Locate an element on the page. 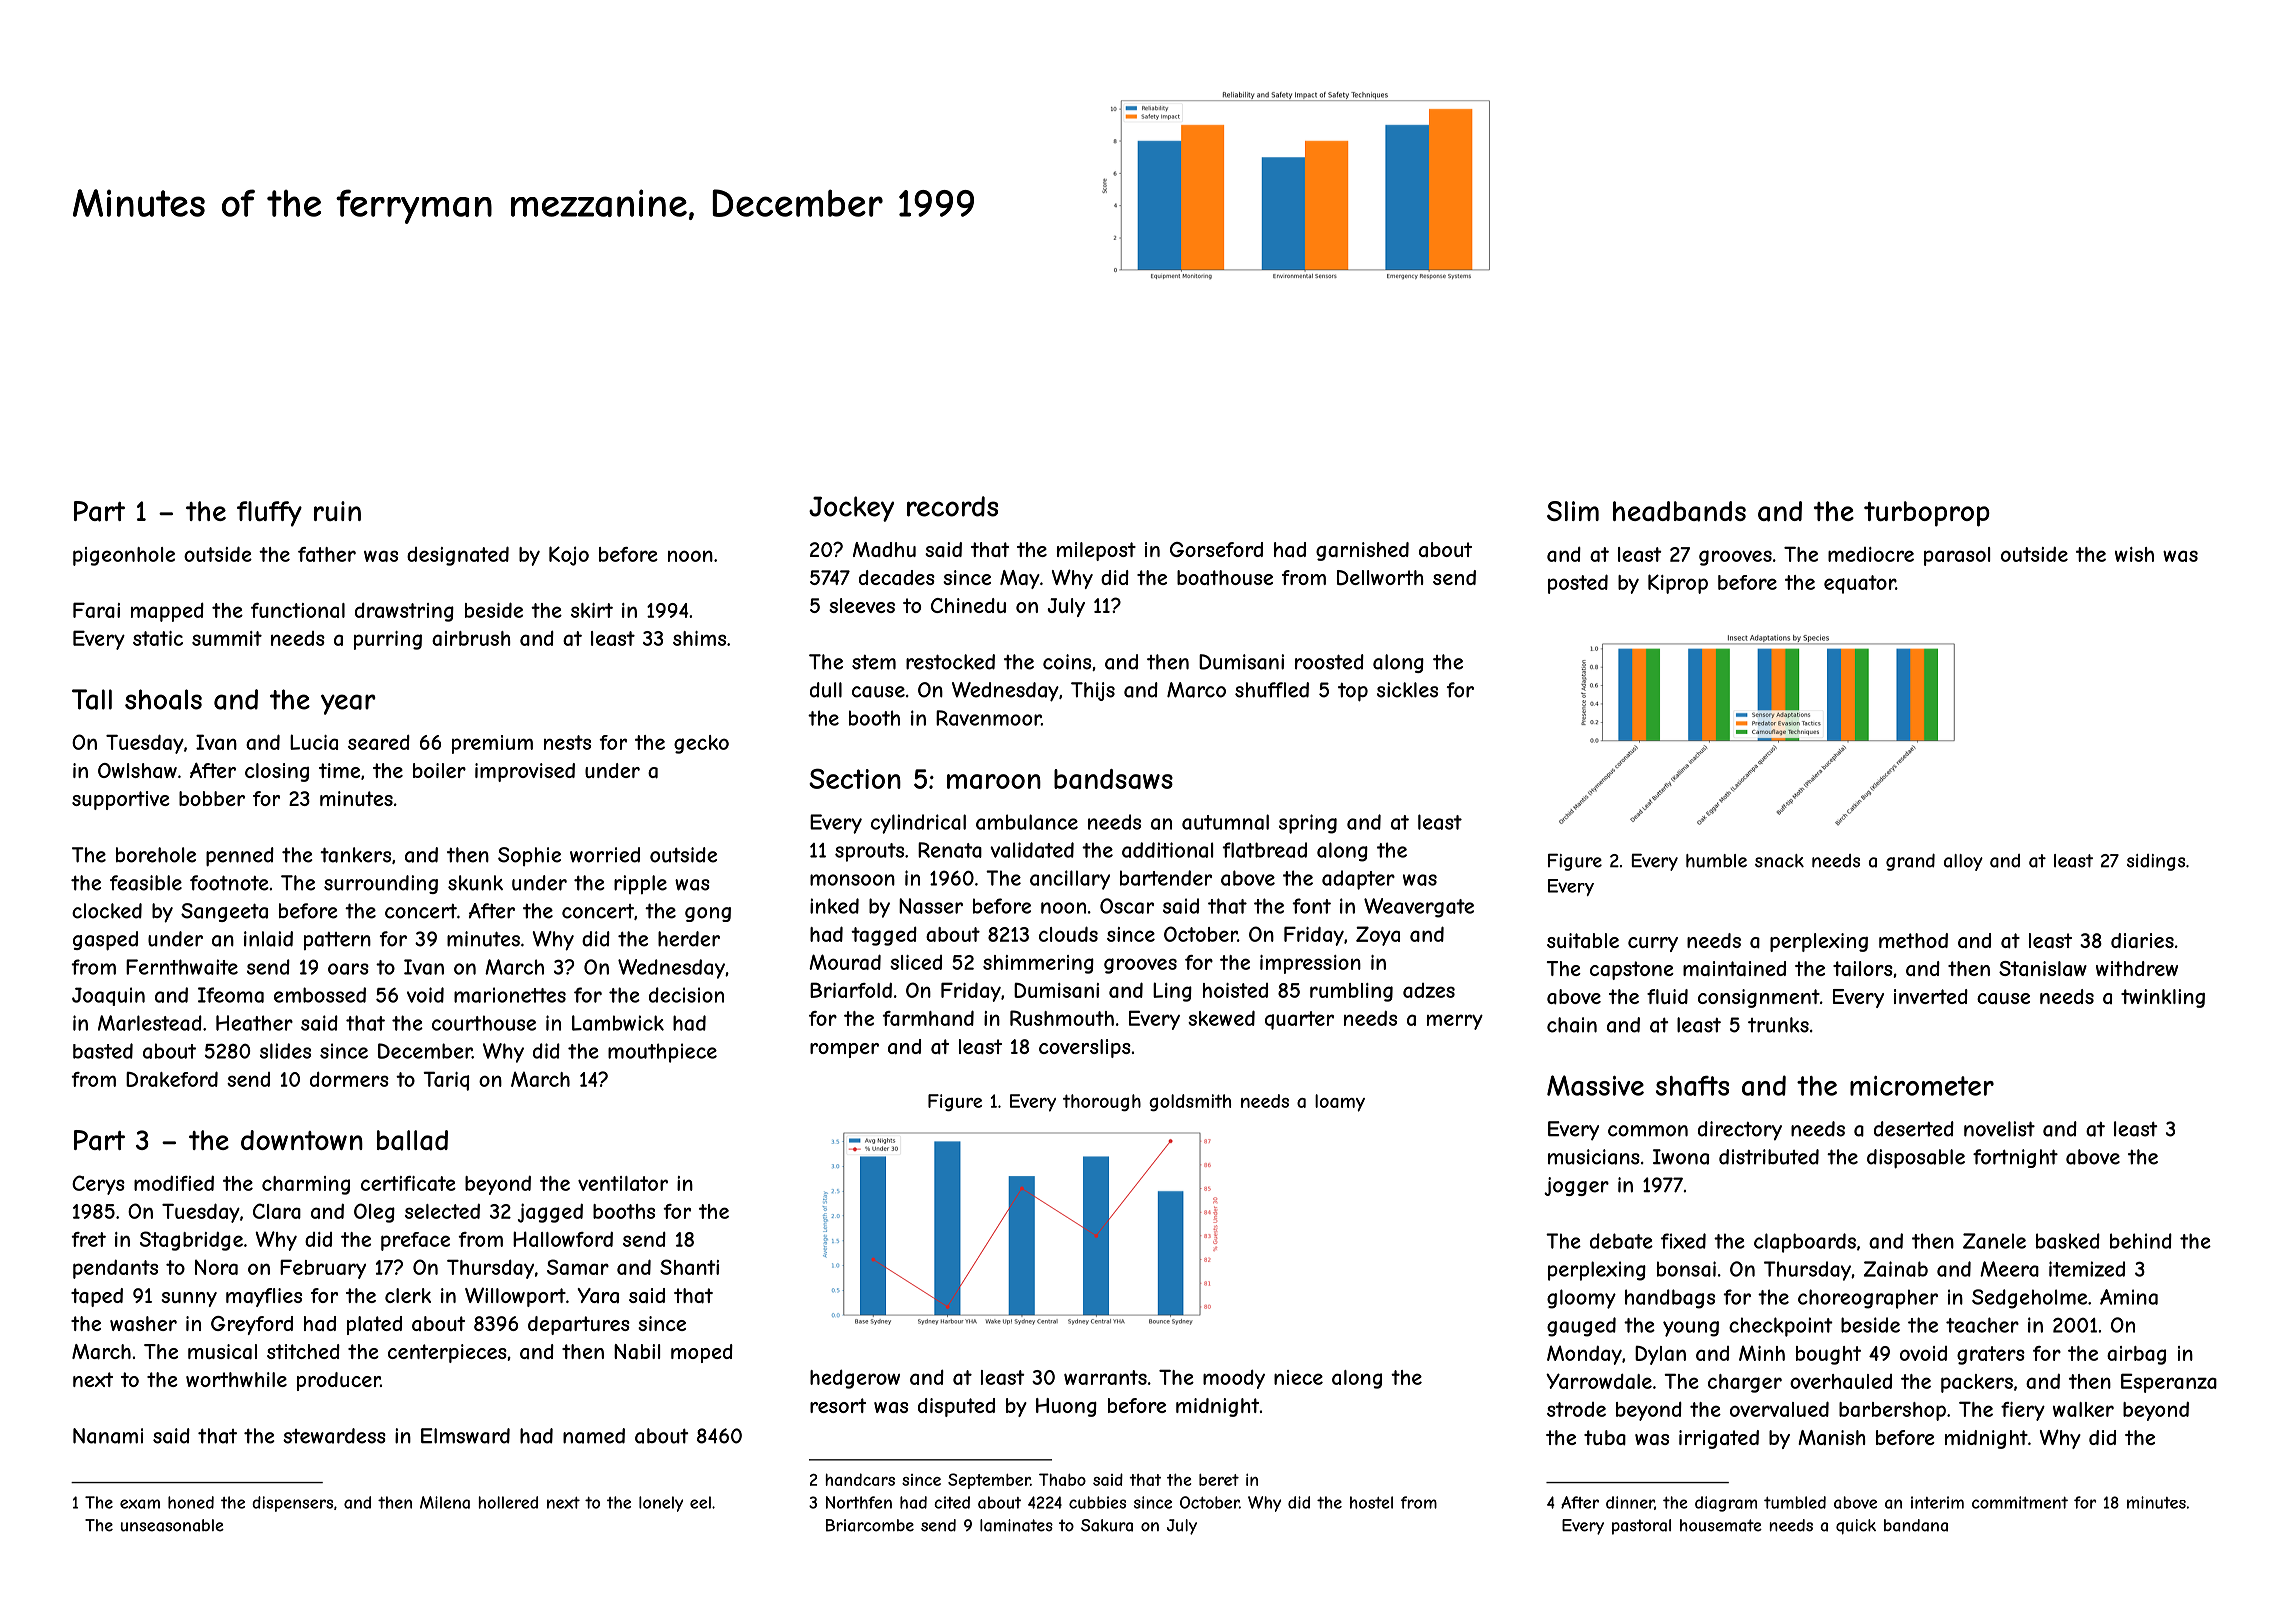 This document has width=2292, height=1620. plated is located at coordinates (374, 1325).
